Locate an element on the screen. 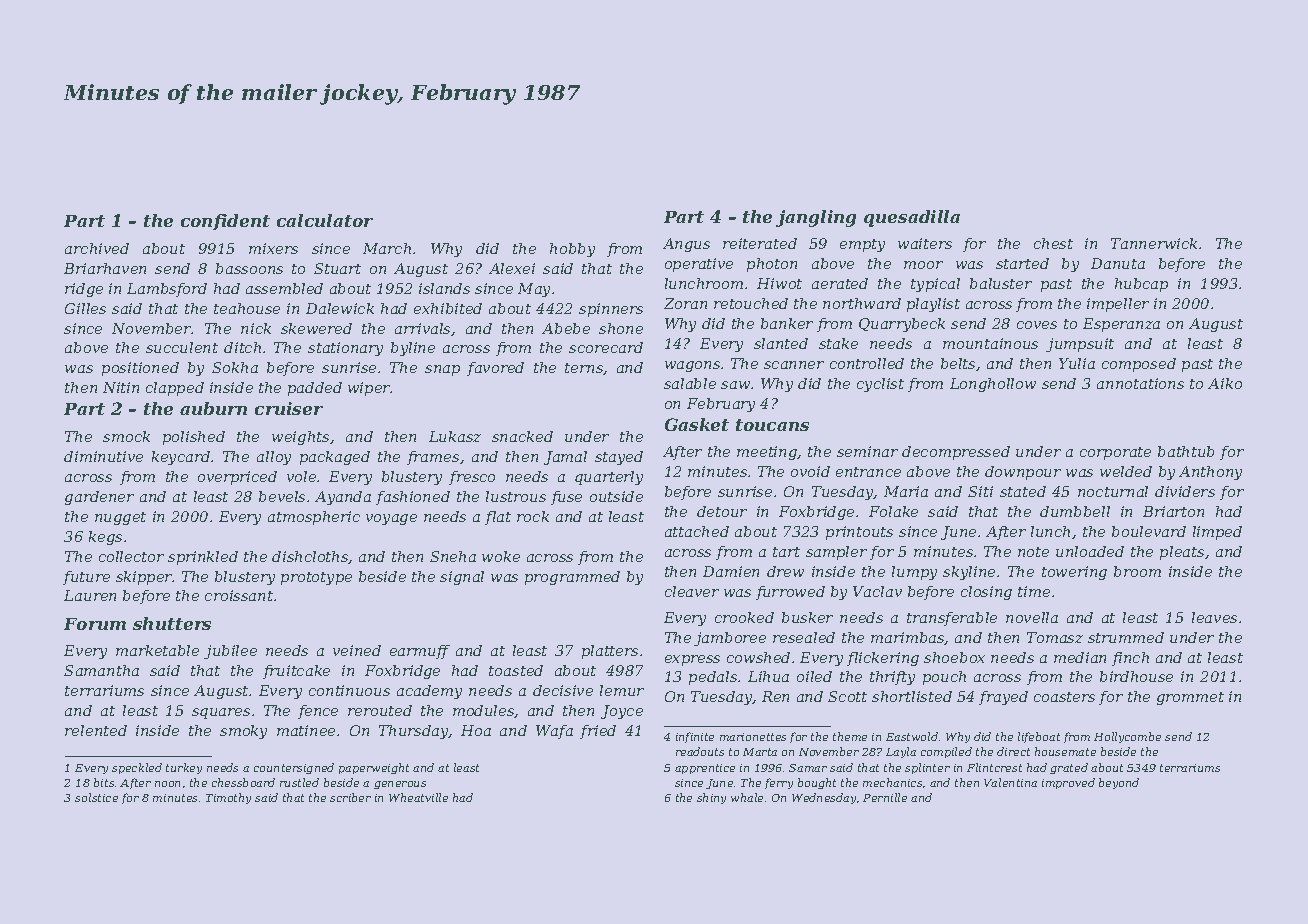 This screenshot has height=924, width=1308. Tannerwick is located at coordinates (1154, 243).
